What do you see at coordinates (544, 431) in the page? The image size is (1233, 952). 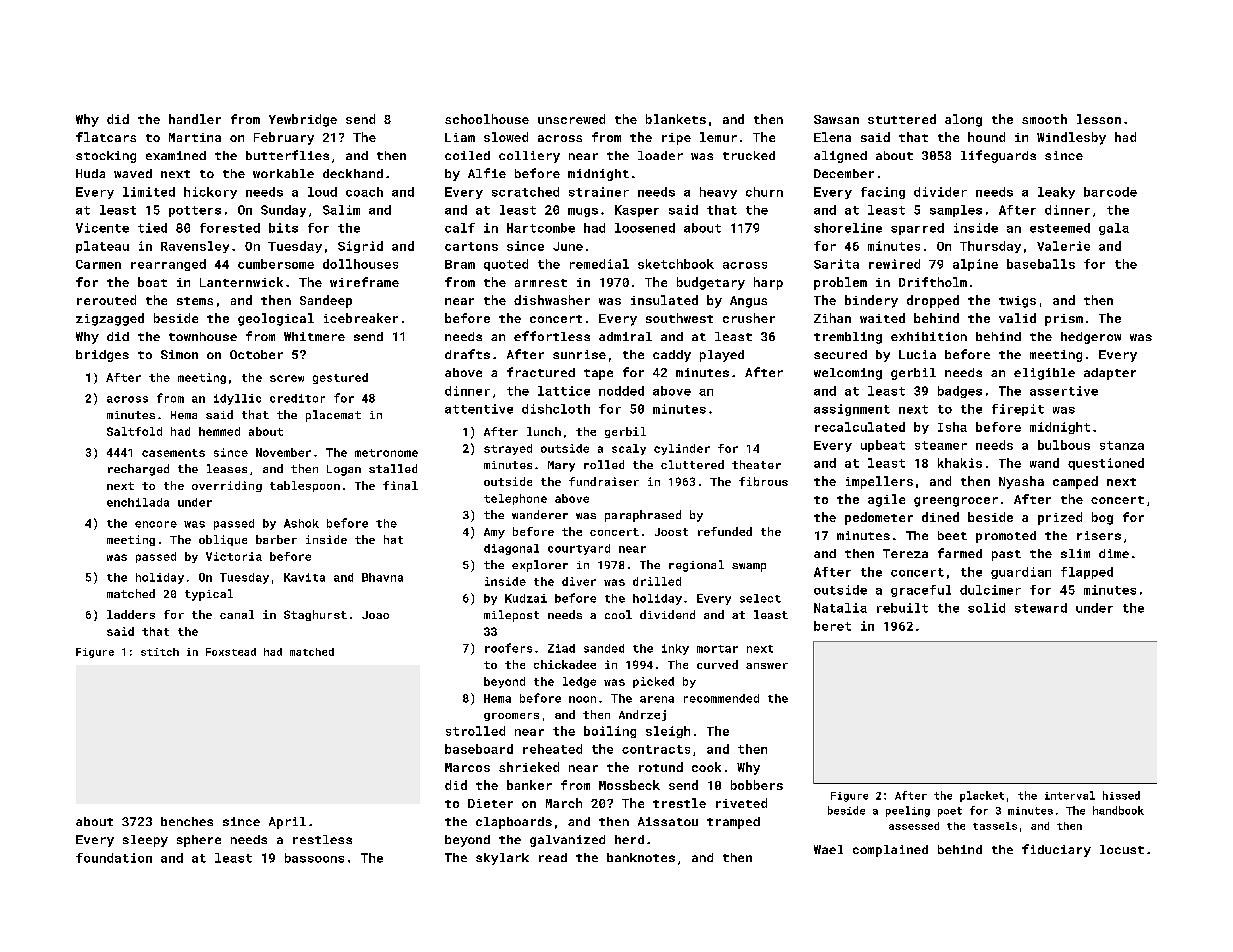 I see `lunch` at bounding box center [544, 431].
